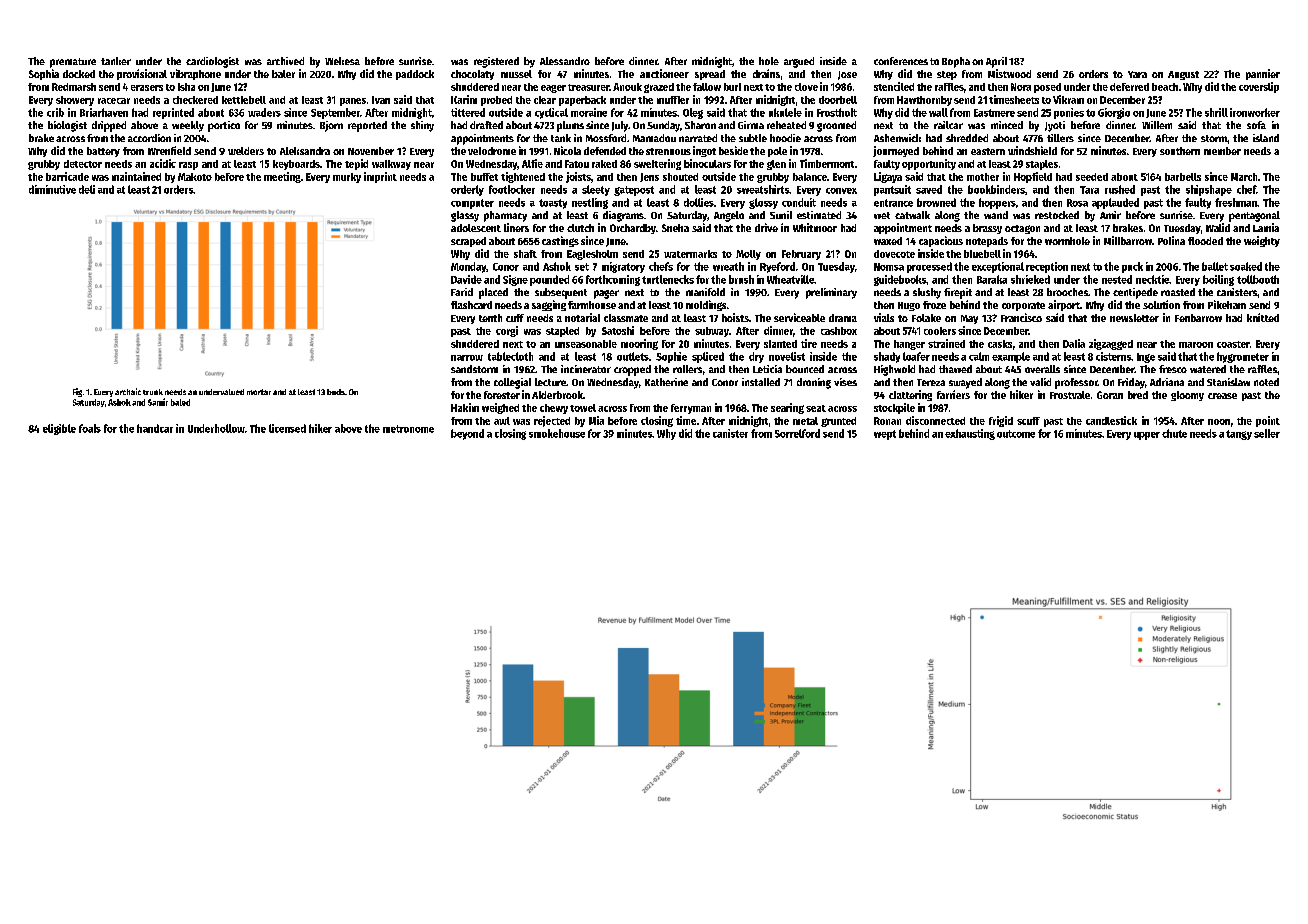 Image resolution: width=1308 pixels, height=924 pixels. I want to click on tire, so click(809, 343).
